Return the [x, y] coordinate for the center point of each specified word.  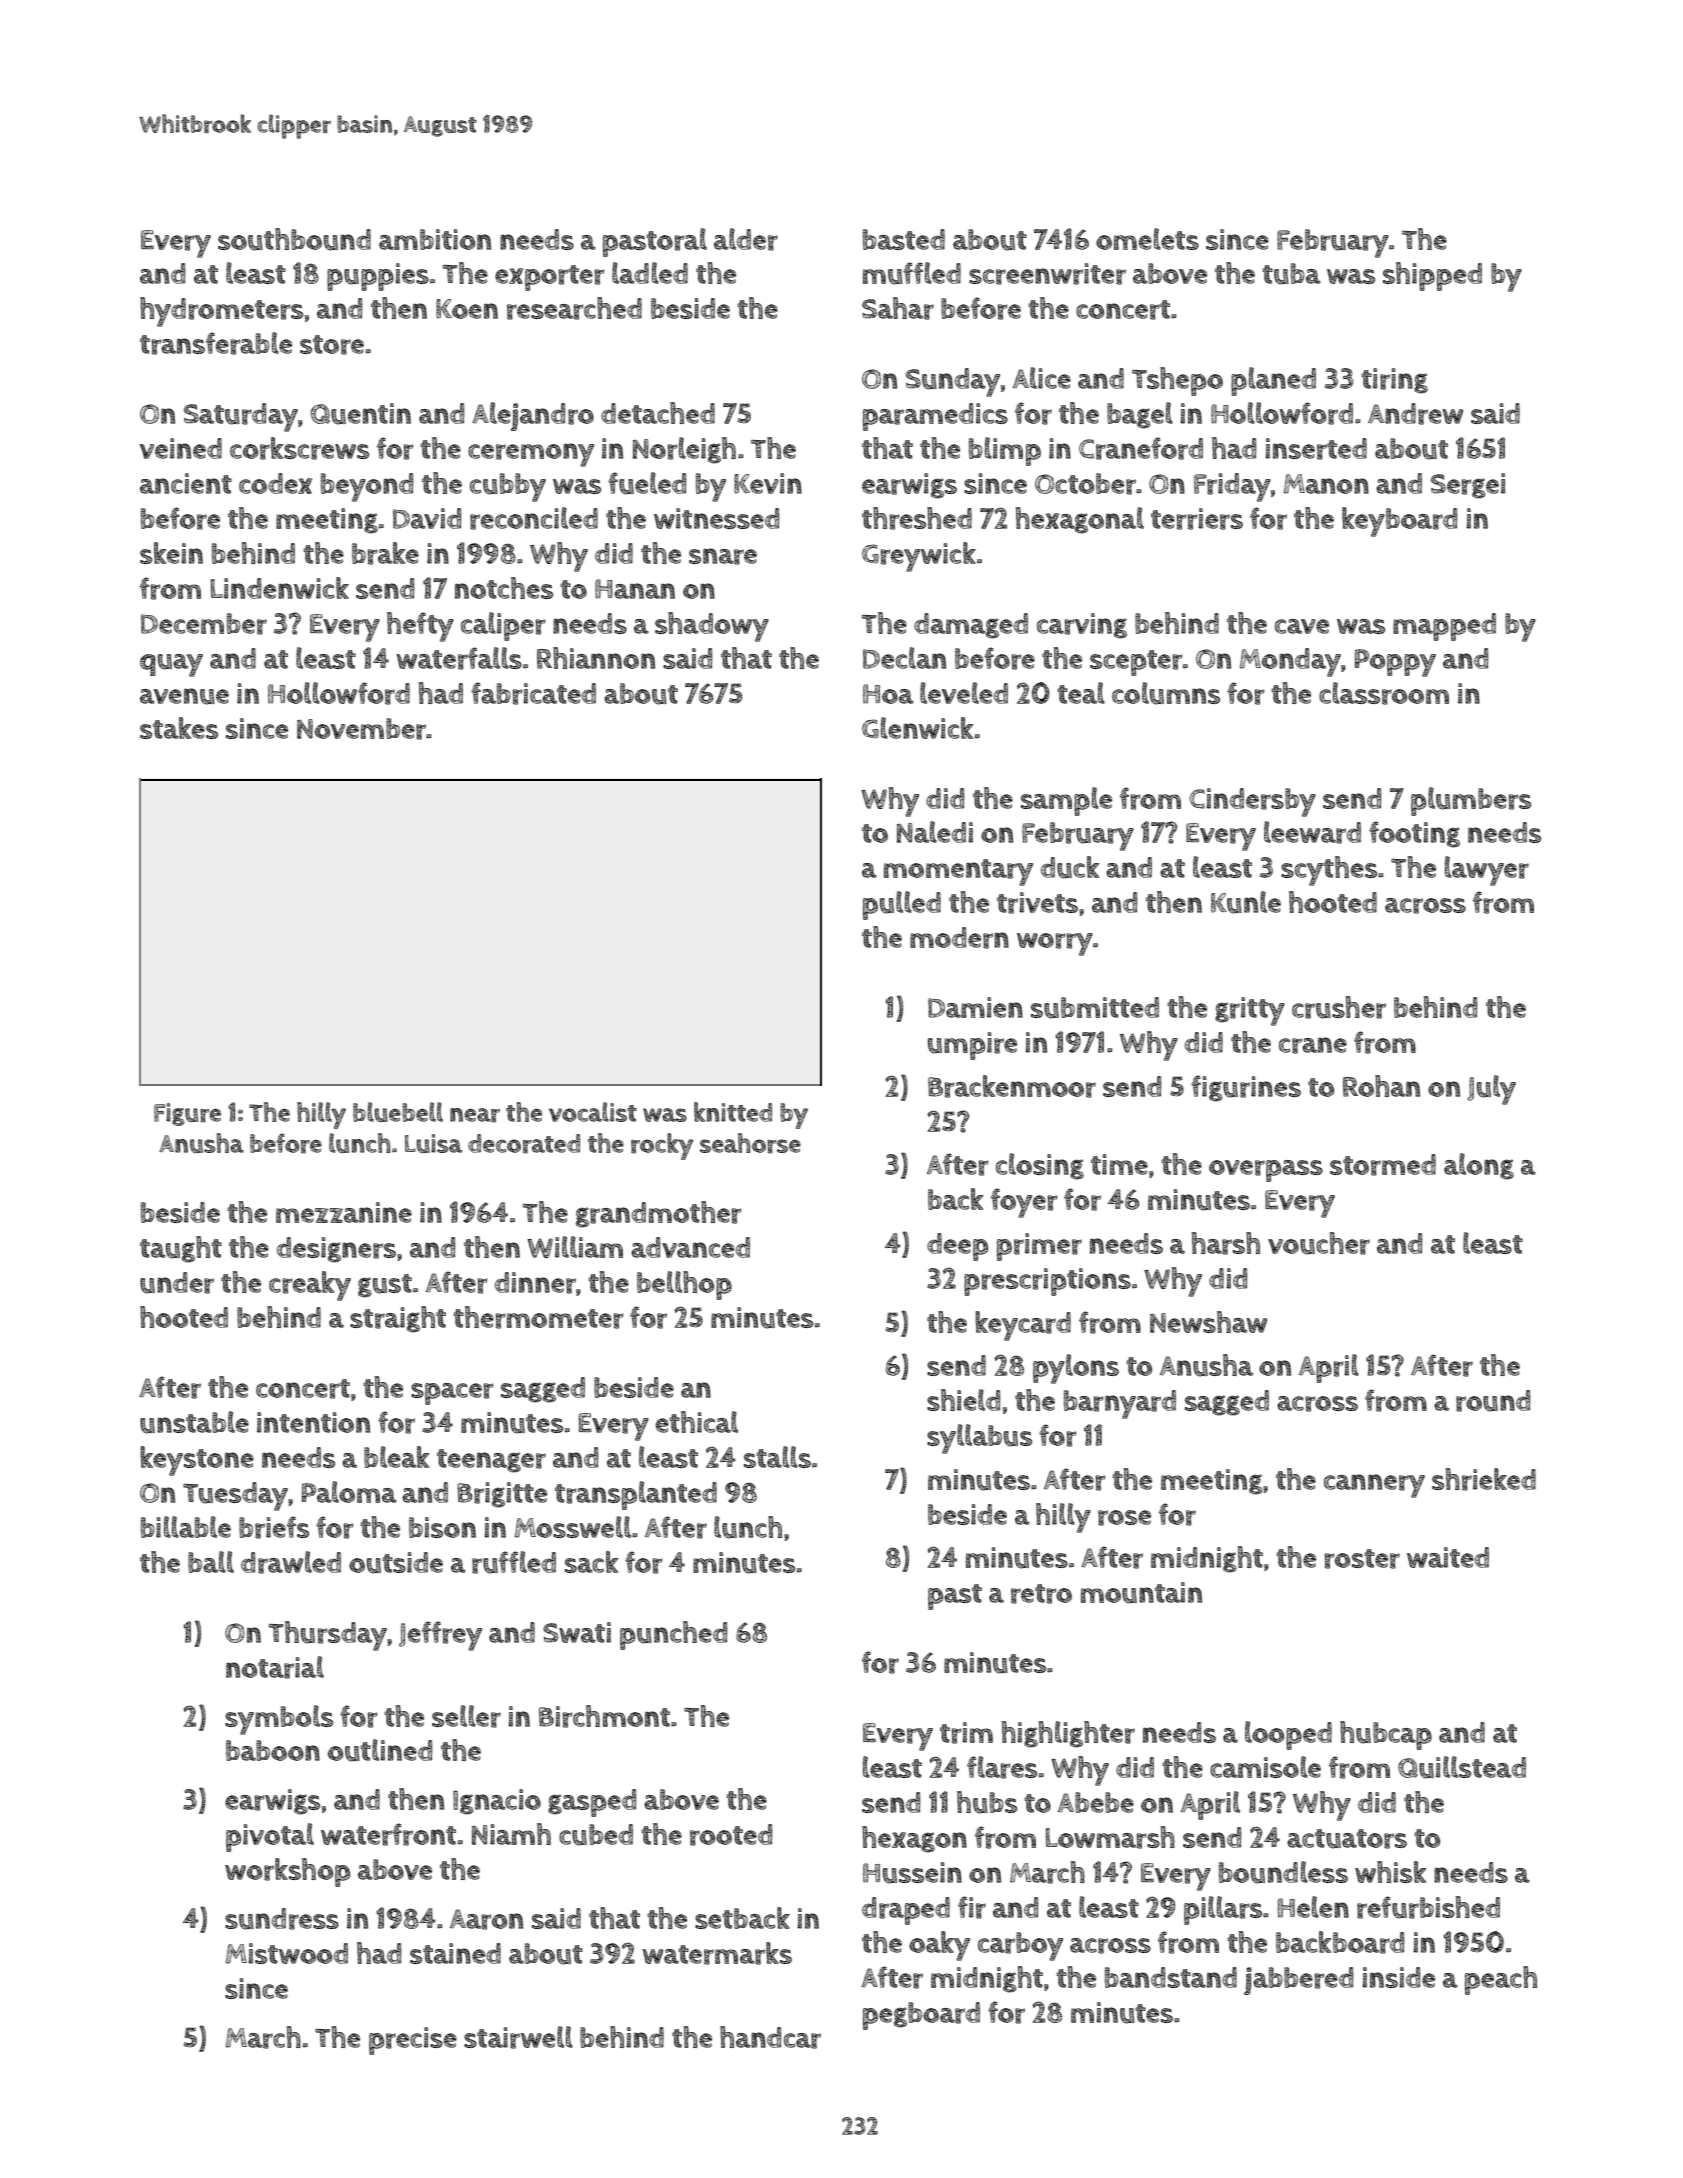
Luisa [433, 1143]
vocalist [593, 1112]
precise [413, 2041]
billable [186, 1527]
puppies [378, 277]
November [362, 729]
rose [1124, 1518]
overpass [1266, 1171]
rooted [731, 1835]
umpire [972, 1046]
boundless [1283, 1872]
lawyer [1487, 871]
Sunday [953, 382]
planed [1273, 381]
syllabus [979, 1439]
